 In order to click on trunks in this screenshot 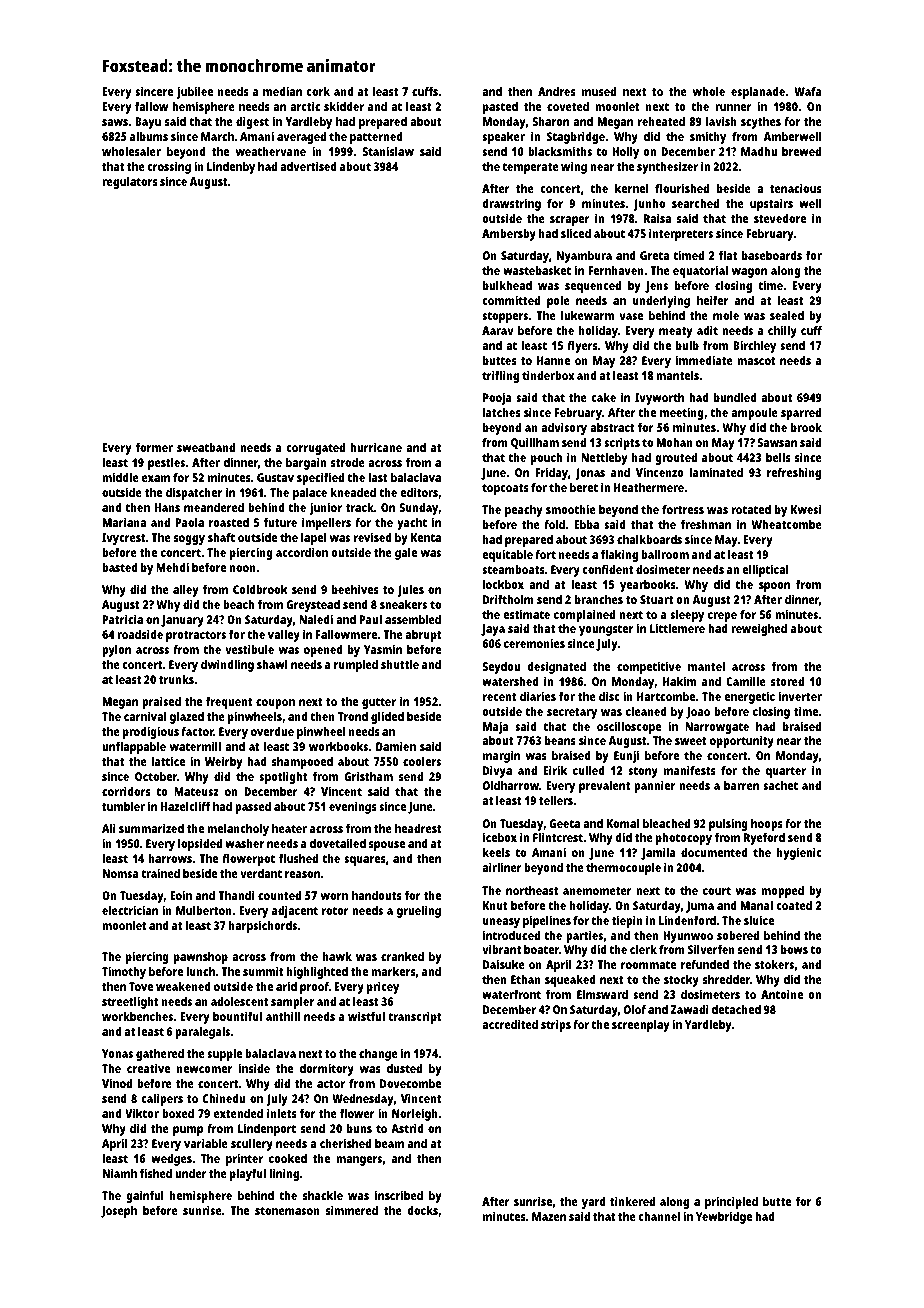, I will do `click(176, 679)`.
